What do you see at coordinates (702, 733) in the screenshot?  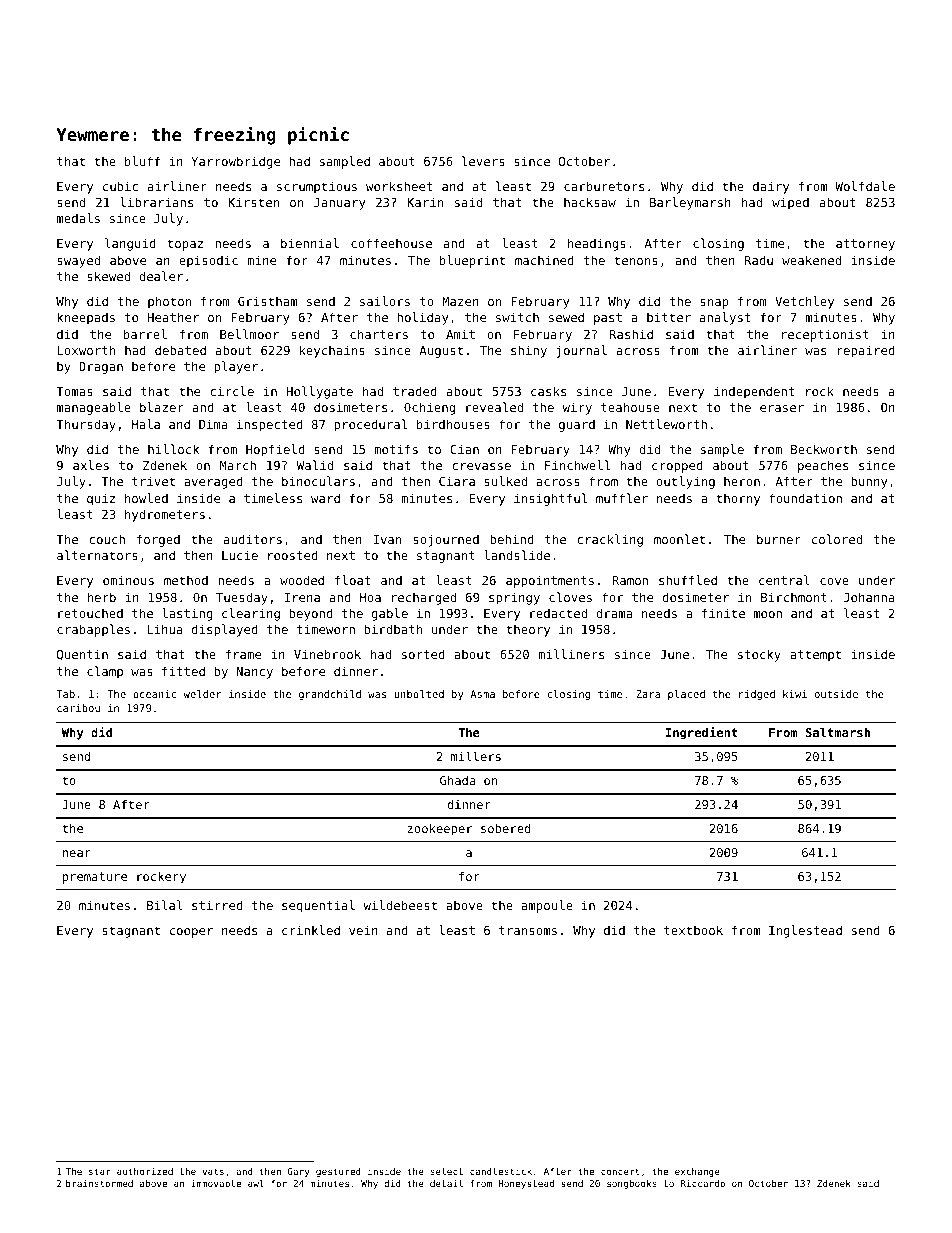 I see `Ingredient` at bounding box center [702, 733].
